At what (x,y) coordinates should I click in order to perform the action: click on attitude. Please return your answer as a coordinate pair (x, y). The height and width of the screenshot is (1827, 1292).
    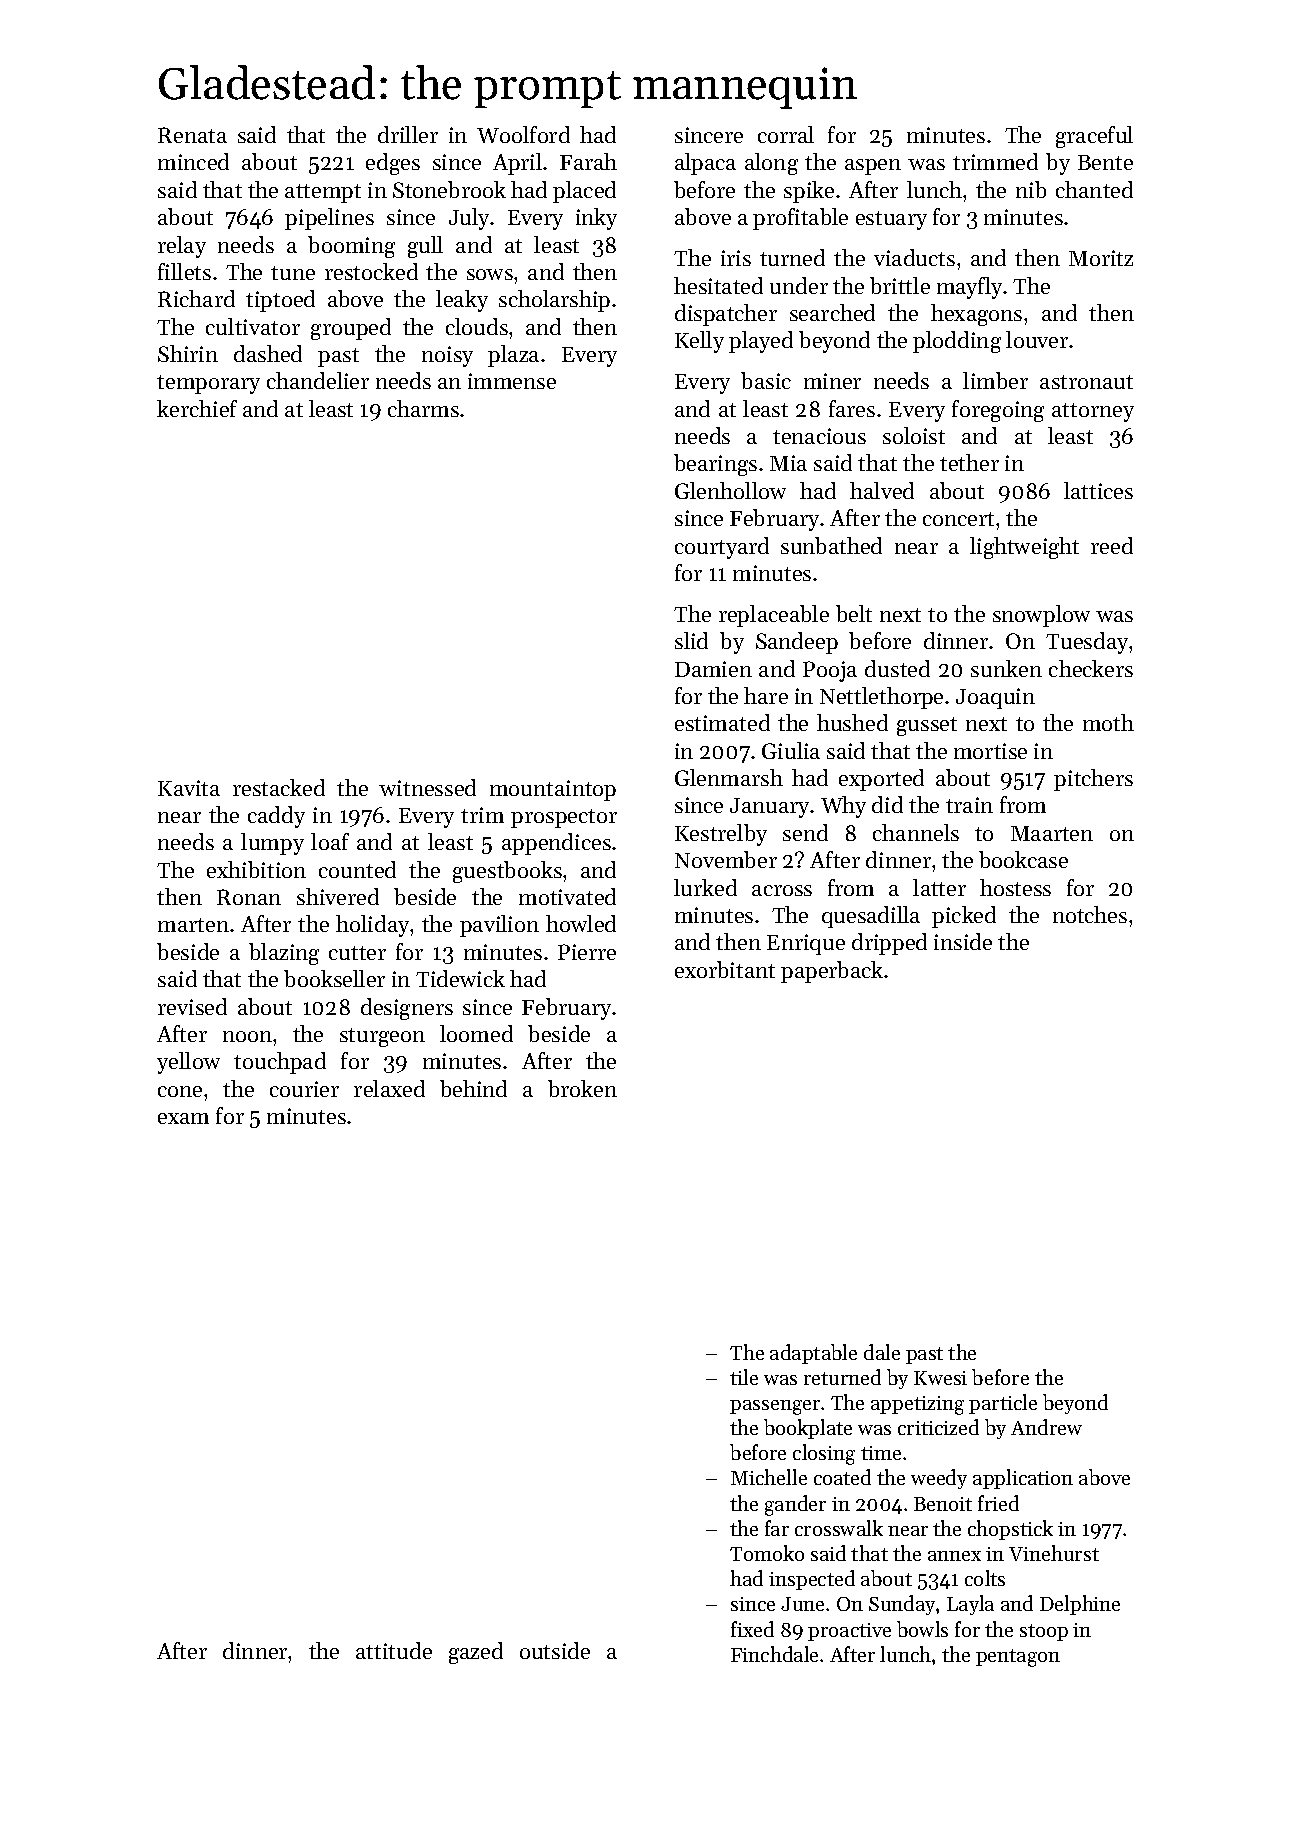
    Looking at the image, I should click on (394, 1650).
